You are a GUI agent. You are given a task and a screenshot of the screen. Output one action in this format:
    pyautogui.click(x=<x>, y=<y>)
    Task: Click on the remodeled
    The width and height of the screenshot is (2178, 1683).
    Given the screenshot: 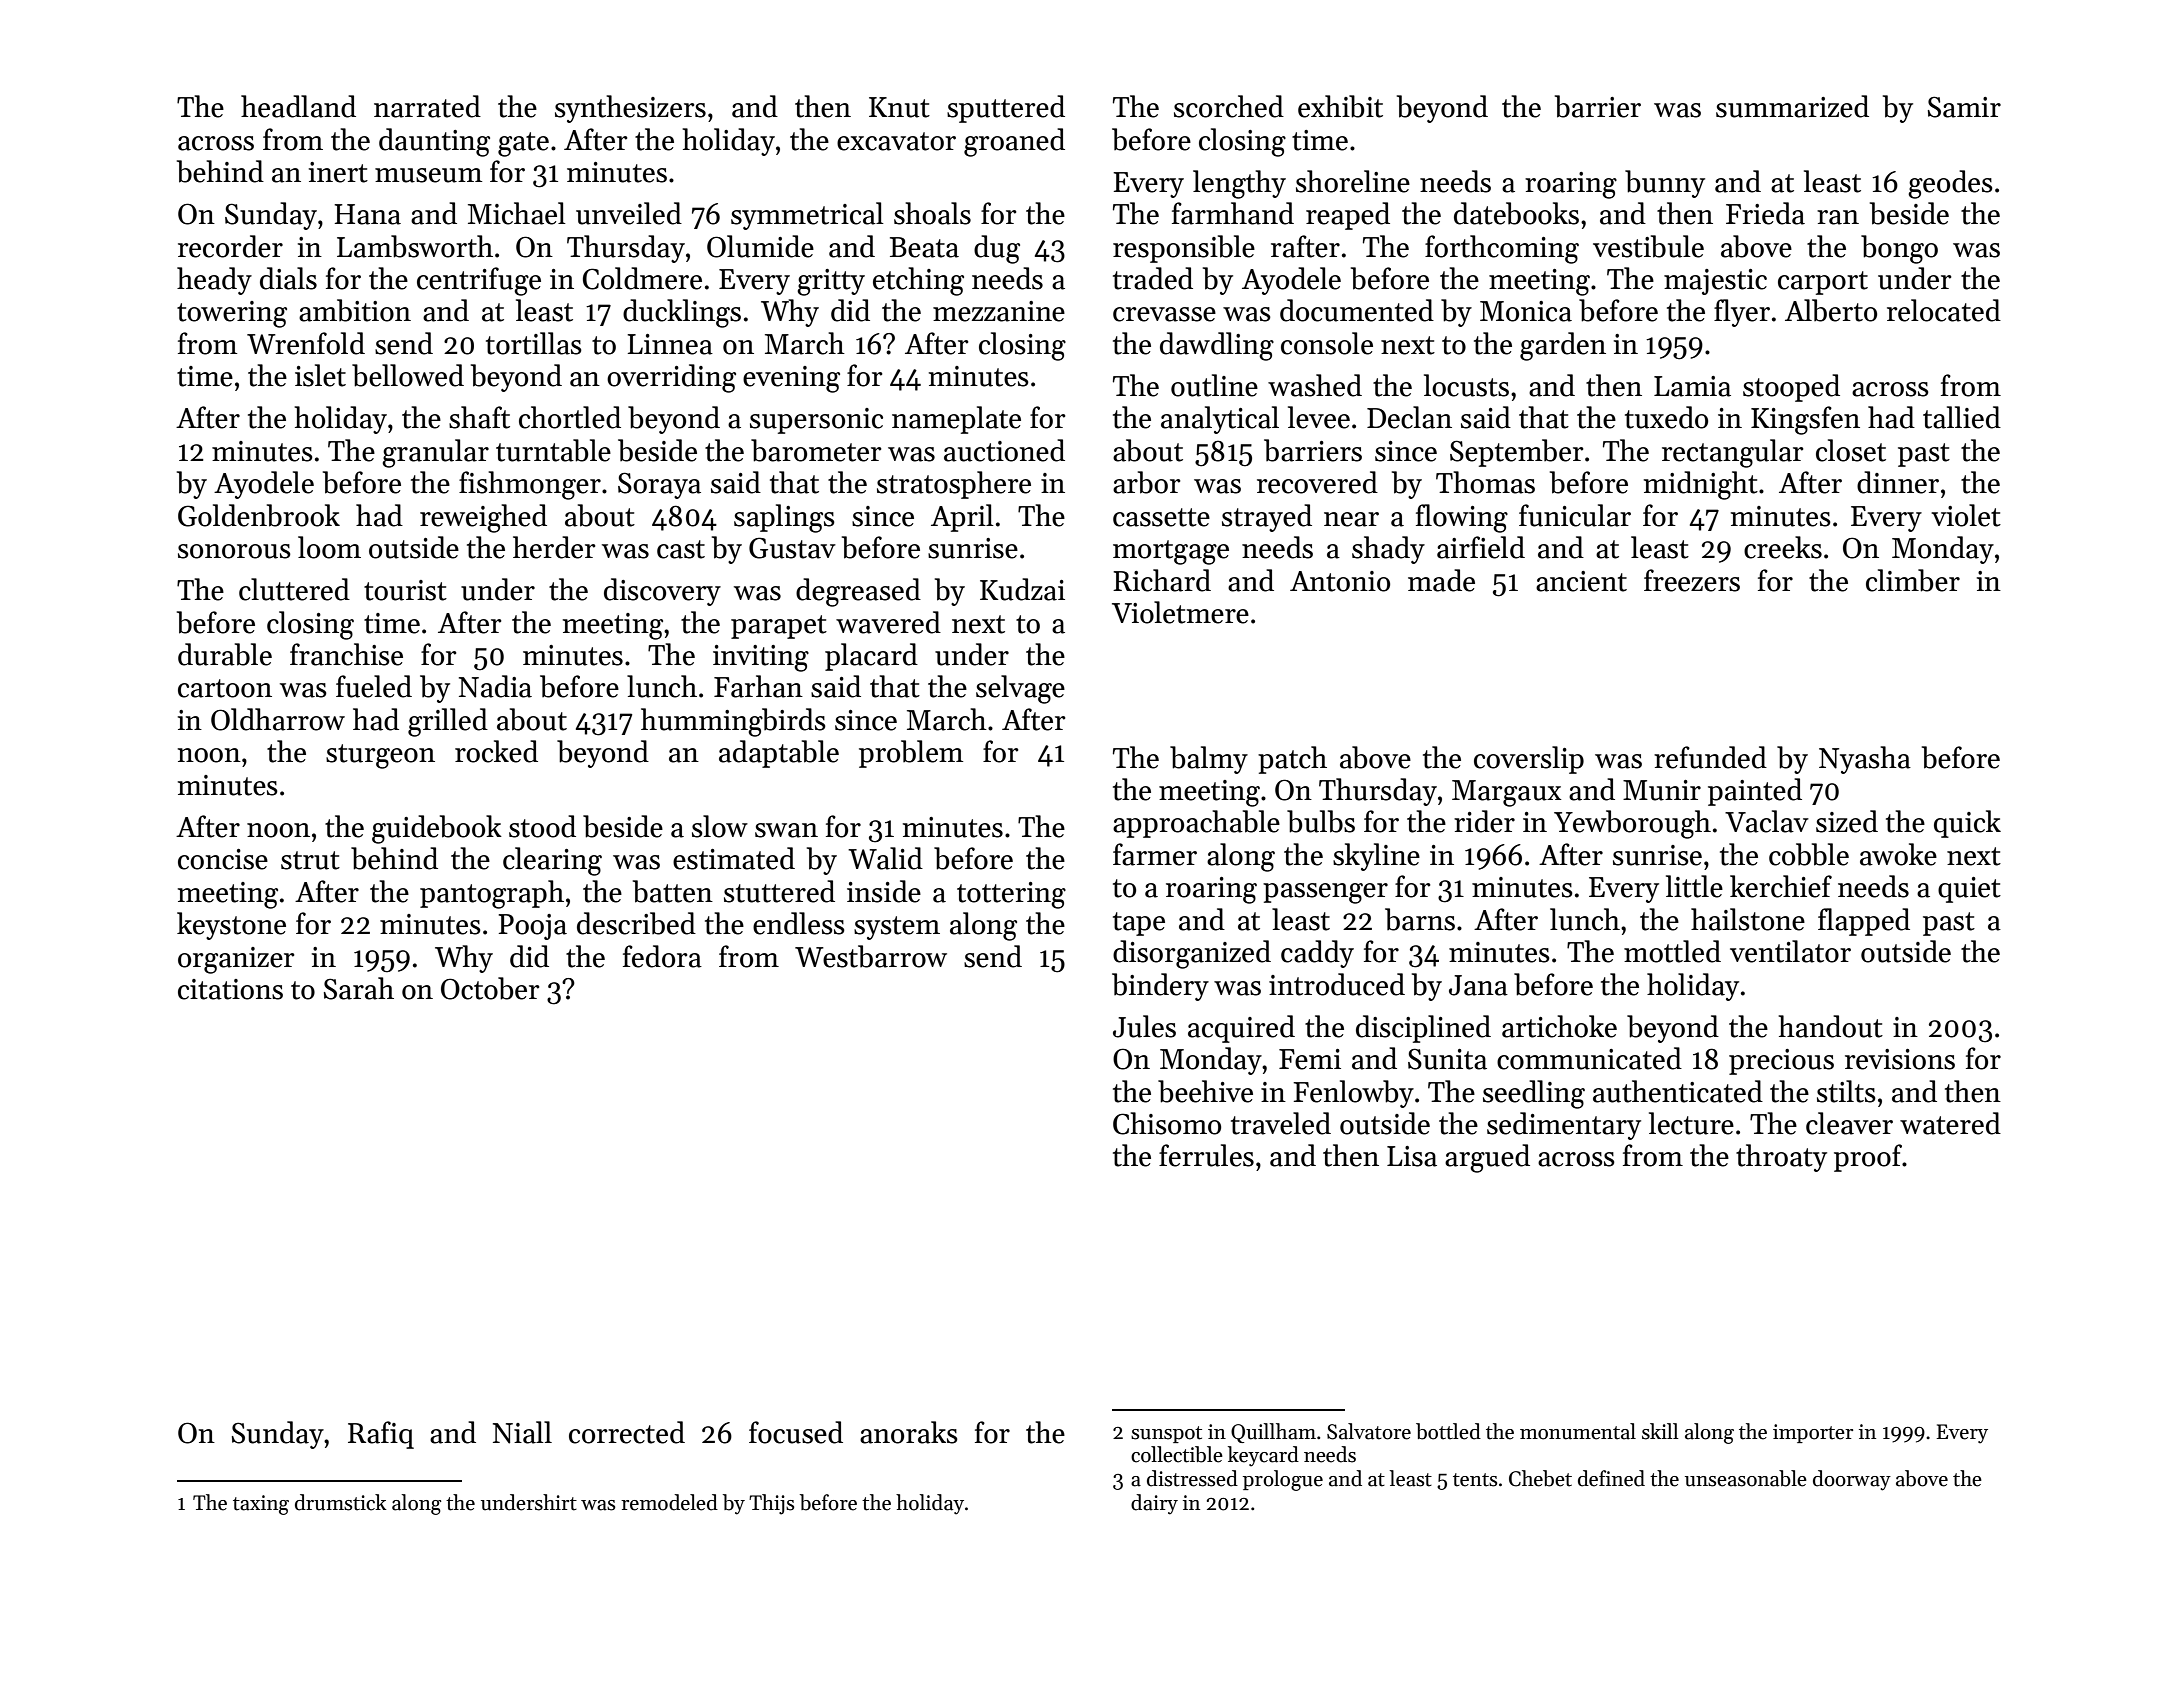 What is the action you would take?
    pyautogui.click(x=669, y=1502)
